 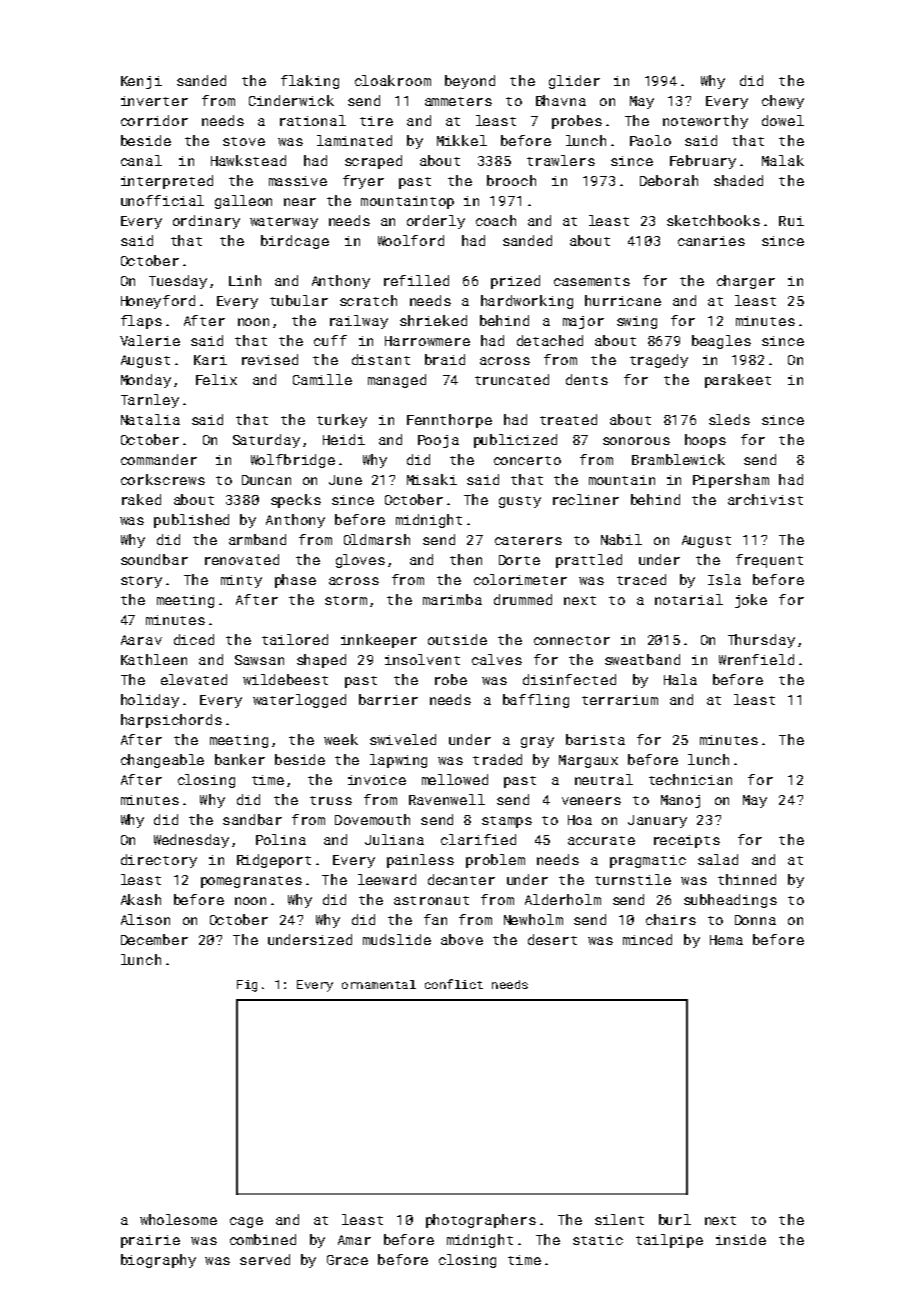 I want to click on February, so click(x=703, y=162).
